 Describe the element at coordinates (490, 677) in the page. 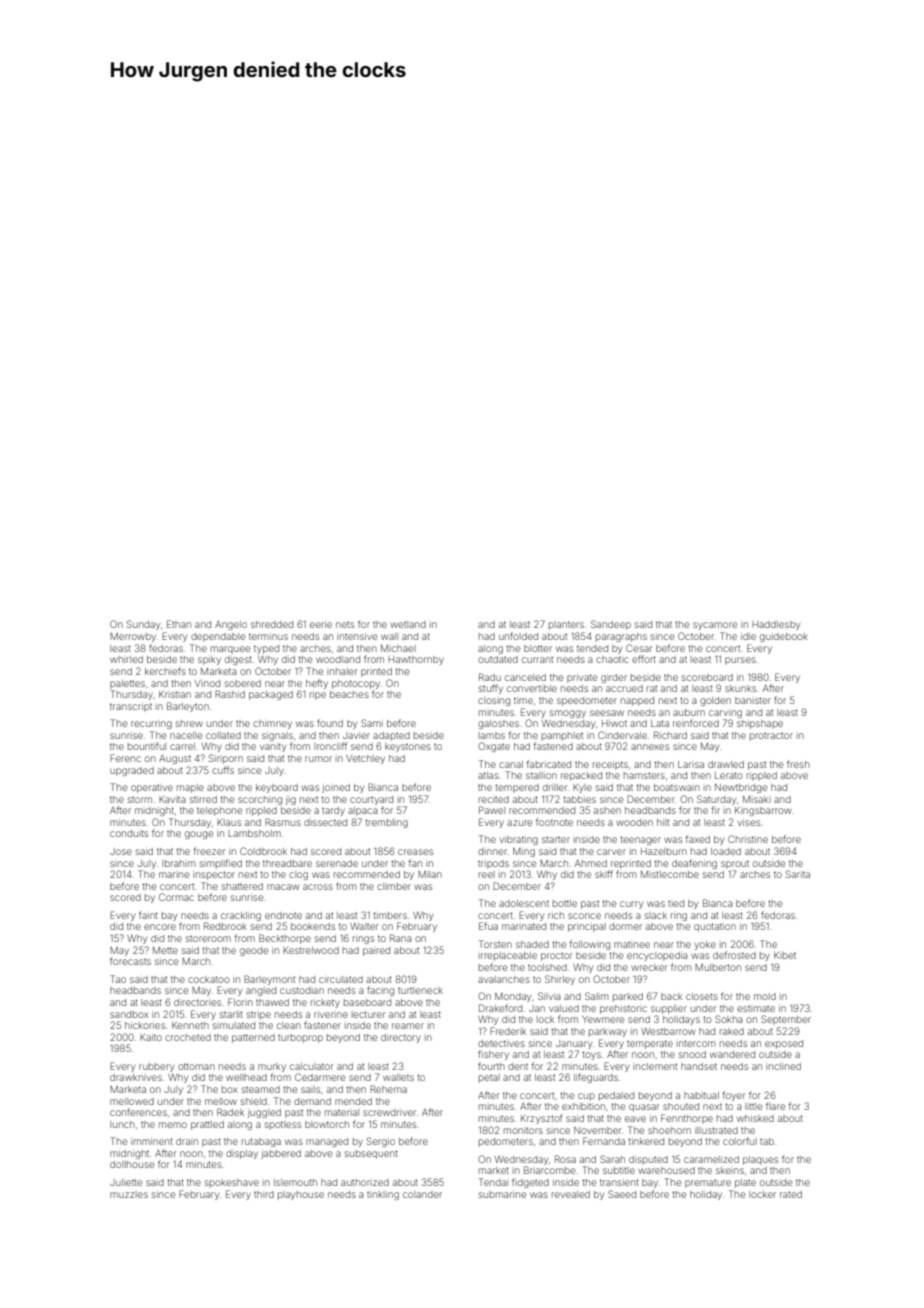

I see `Radu` at that location.
